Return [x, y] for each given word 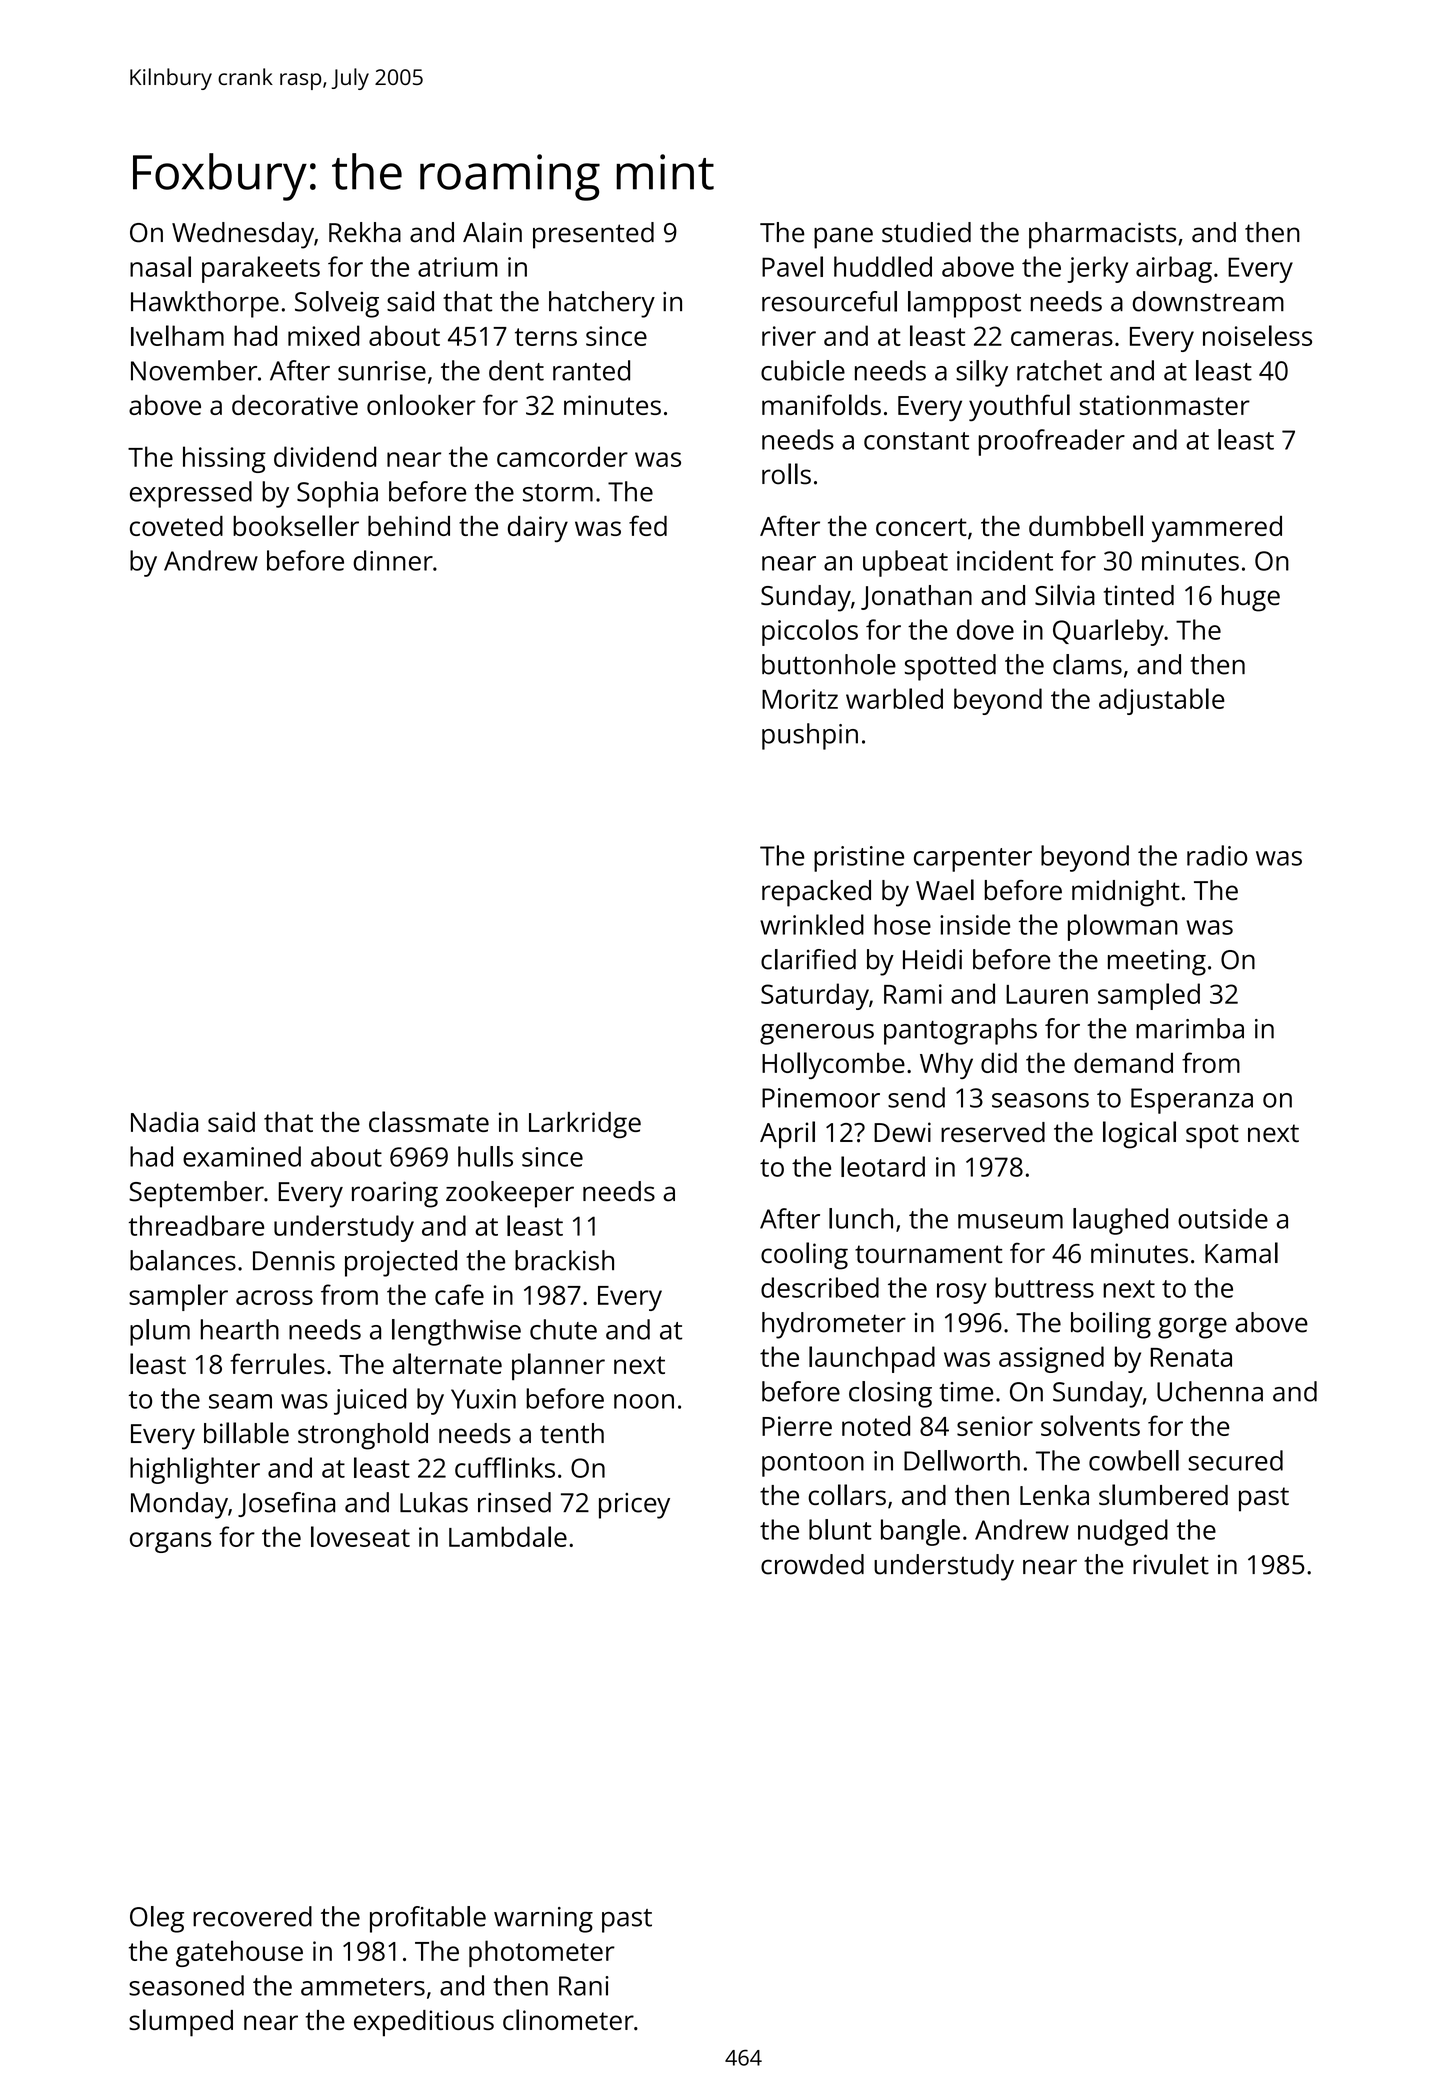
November [194, 370]
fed [648, 525]
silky [982, 373]
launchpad [872, 1359]
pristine [859, 859]
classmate [429, 1121]
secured [1235, 1460]
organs [171, 1542]
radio [1217, 855]
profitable [428, 1919]
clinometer [568, 2019]
